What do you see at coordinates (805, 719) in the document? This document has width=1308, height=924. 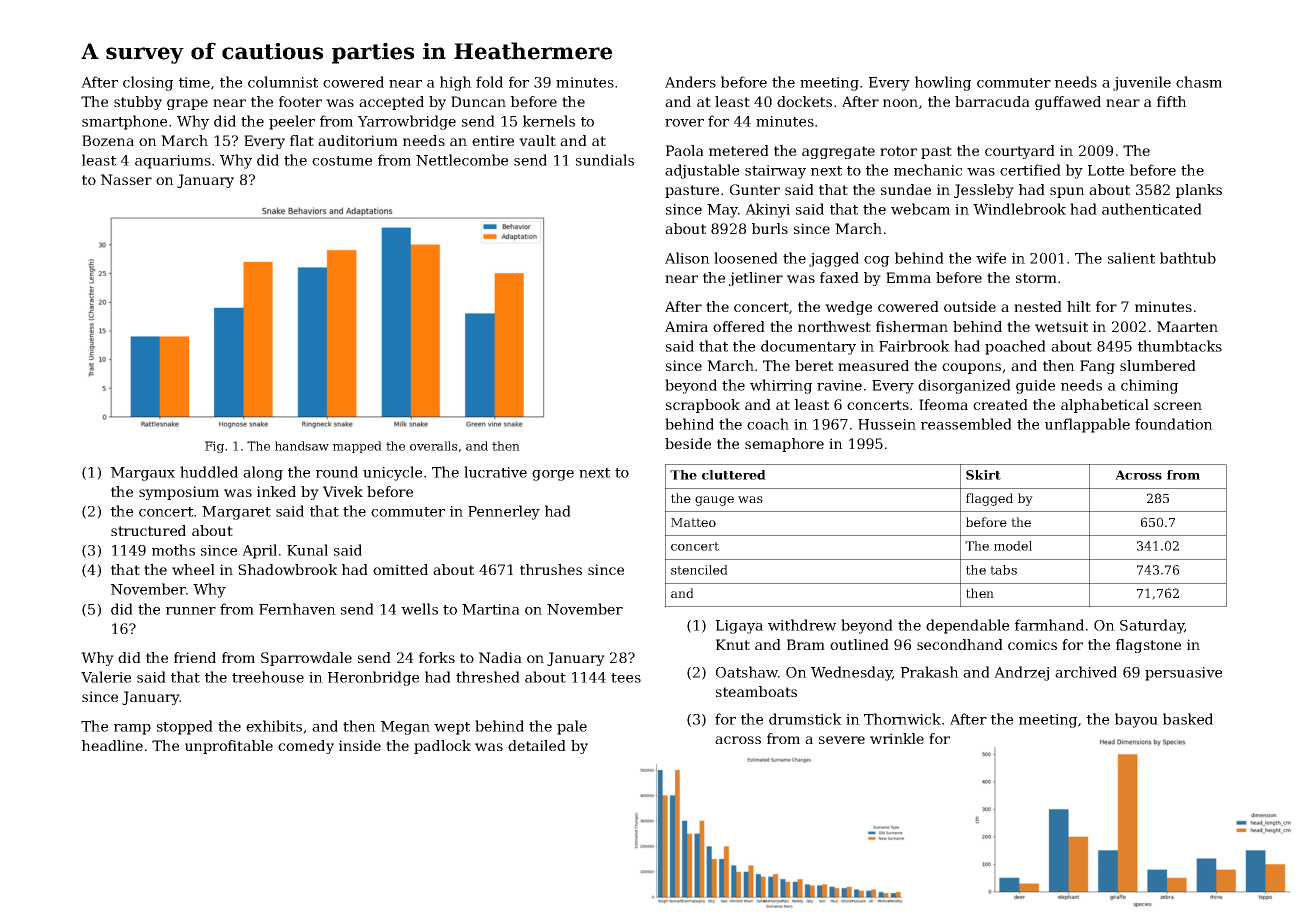 I see `drumstick` at bounding box center [805, 719].
